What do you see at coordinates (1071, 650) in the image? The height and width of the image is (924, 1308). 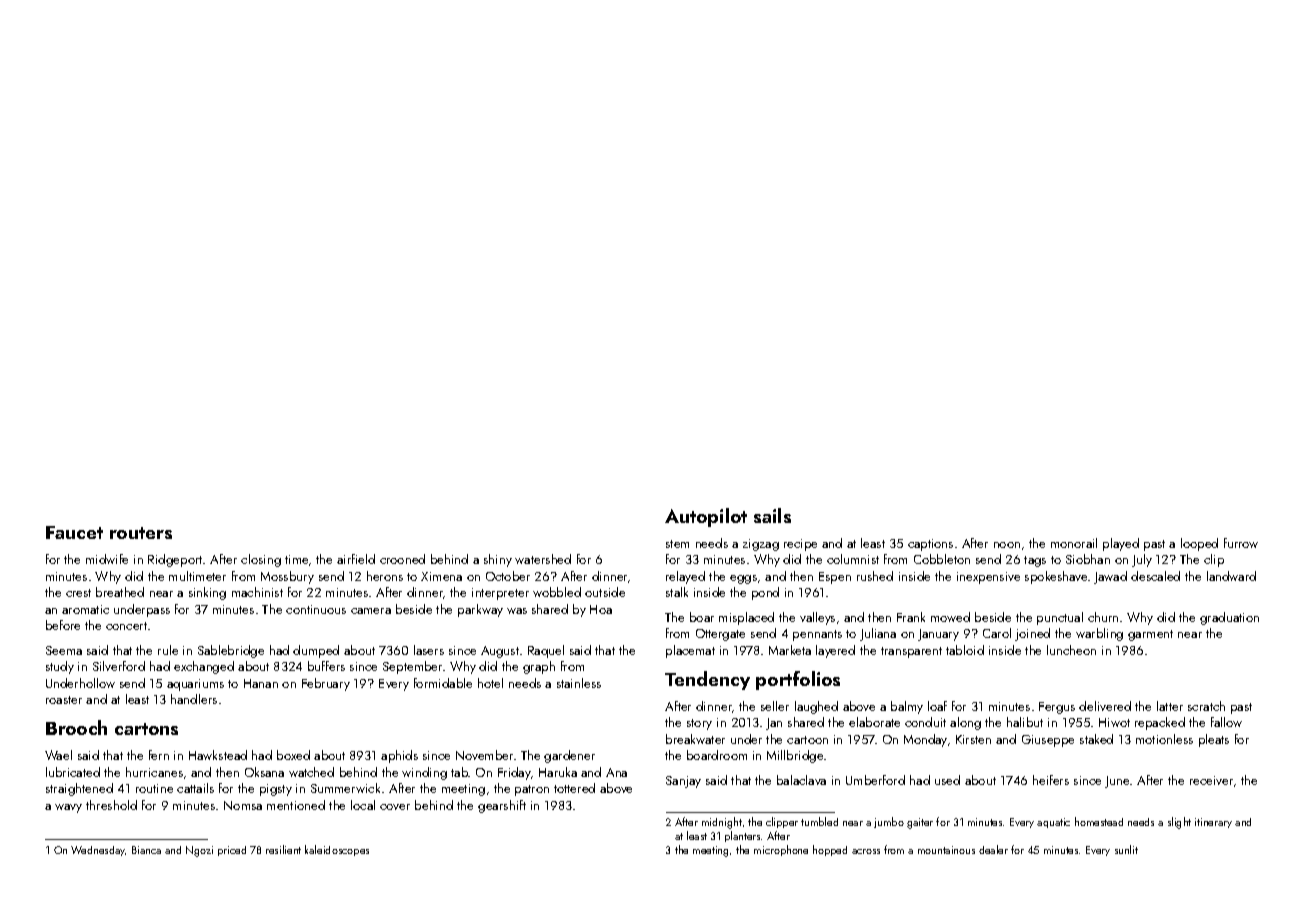 I see `luncheon` at bounding box center [1071, 650].
